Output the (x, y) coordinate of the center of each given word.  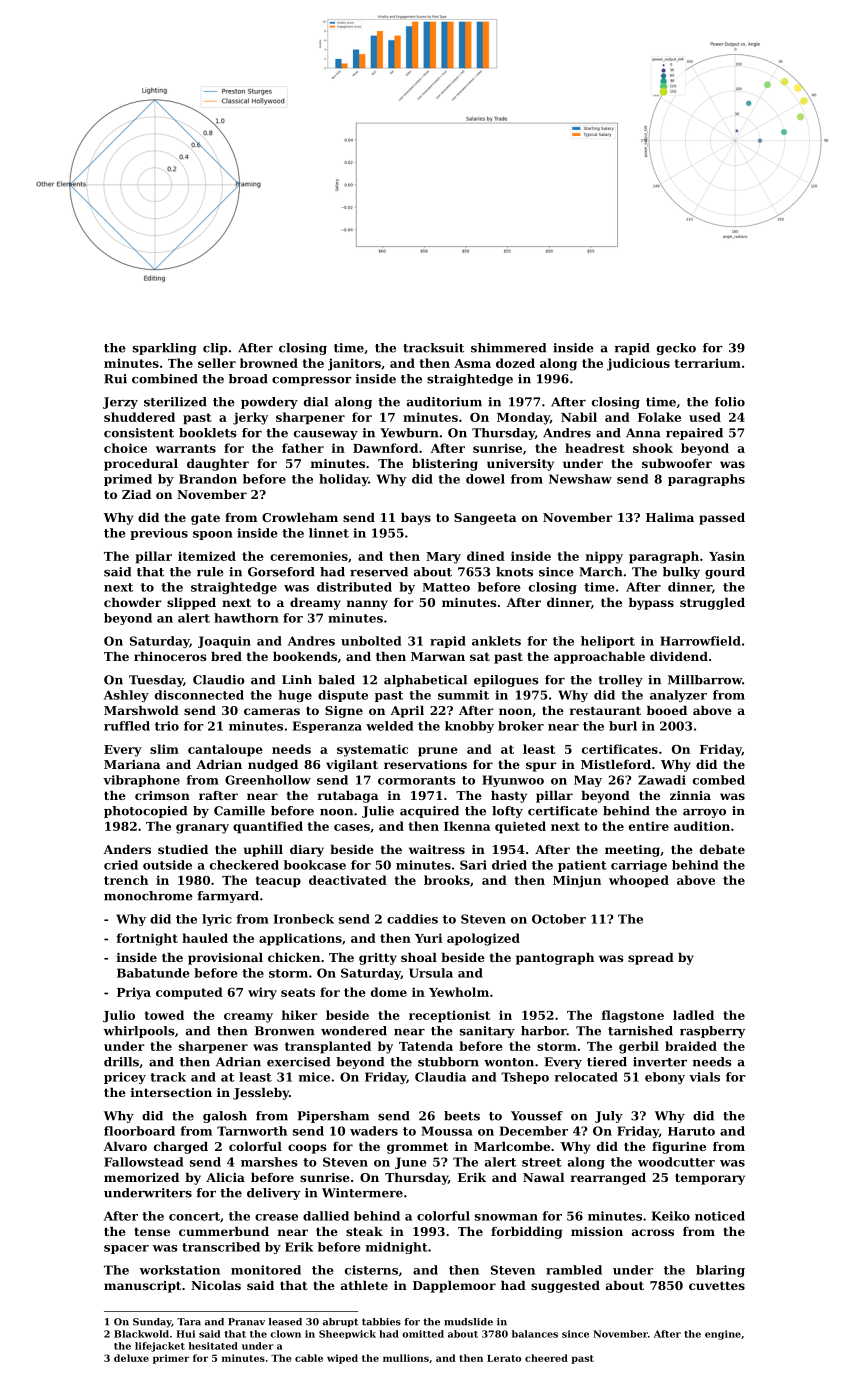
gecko (676, 349)
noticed (720, 1216)
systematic (372, 750)
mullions (406, 1358)
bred (226, 656)
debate (722, 849)
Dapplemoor (454, 1287)
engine (723, 1335)
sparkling (165, 349)
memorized (141, 1177)
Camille (239, 811)
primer (171, 1359)
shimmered (508, 348)
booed (667, 710)
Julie (378, 812)
